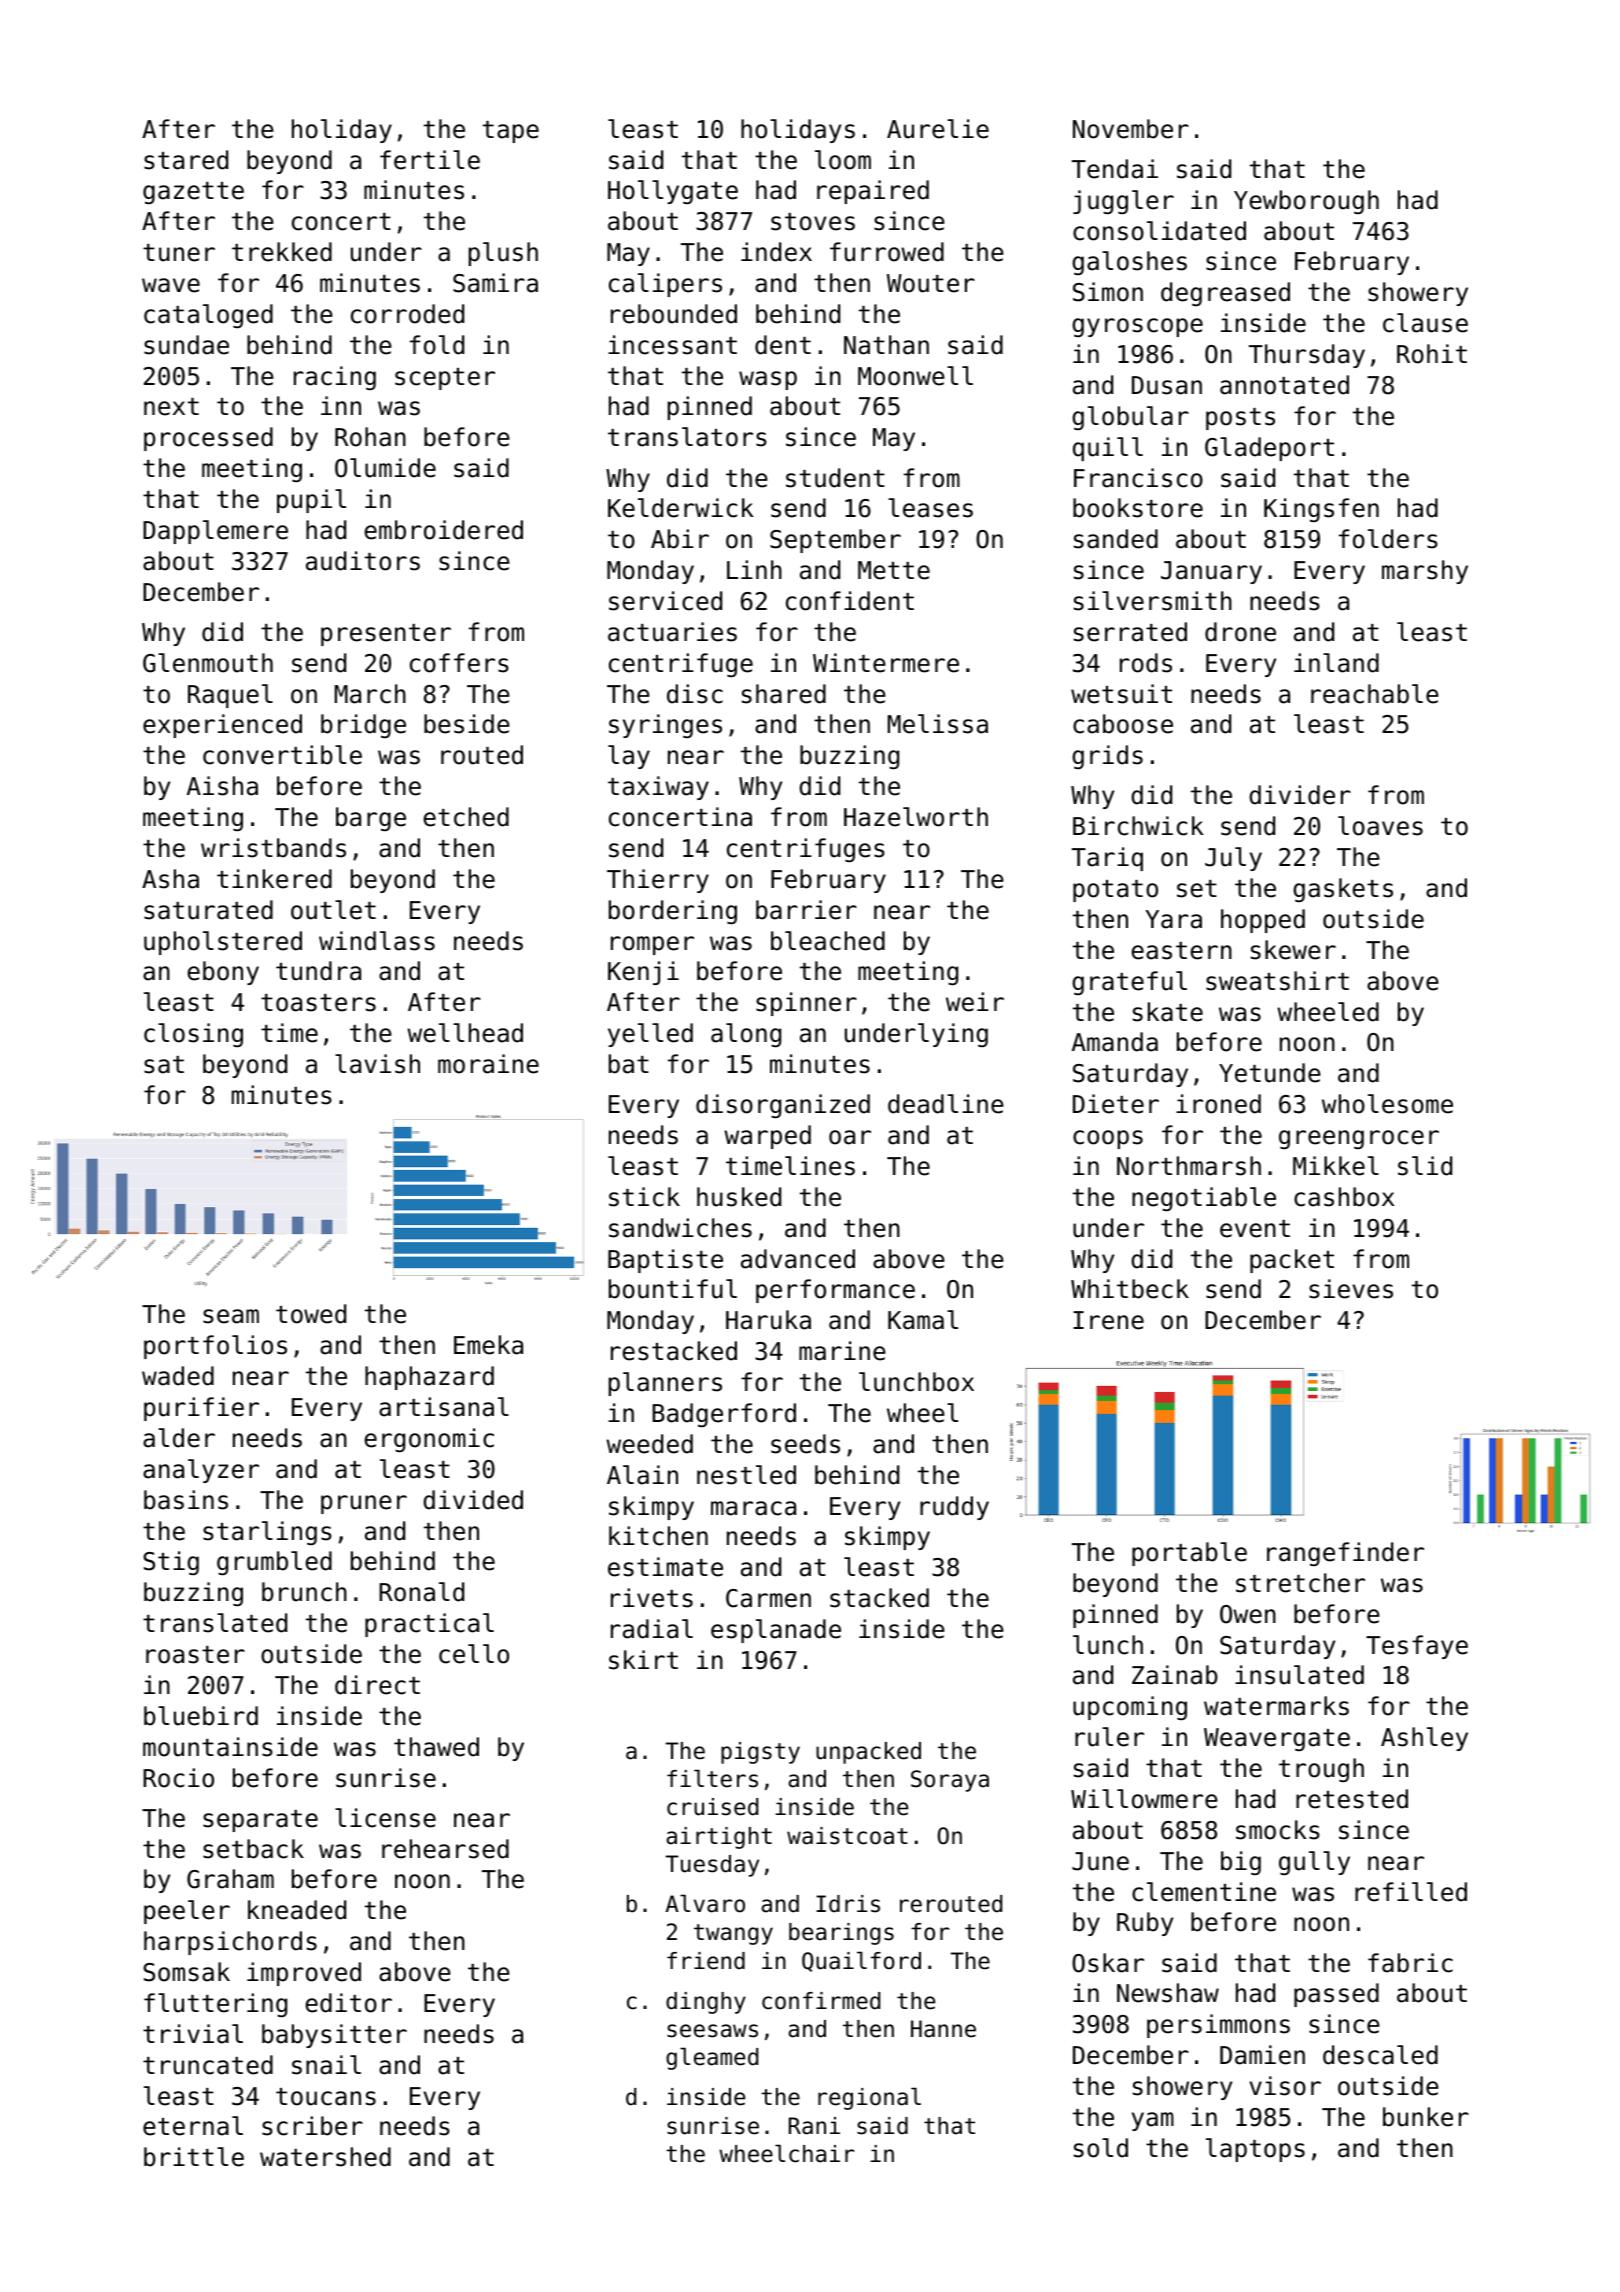 This screenshot has height=2292, width=1620. Describe the element at coordinates (208, 663) in the screenshot. I see `Glenmouth` at that location.
